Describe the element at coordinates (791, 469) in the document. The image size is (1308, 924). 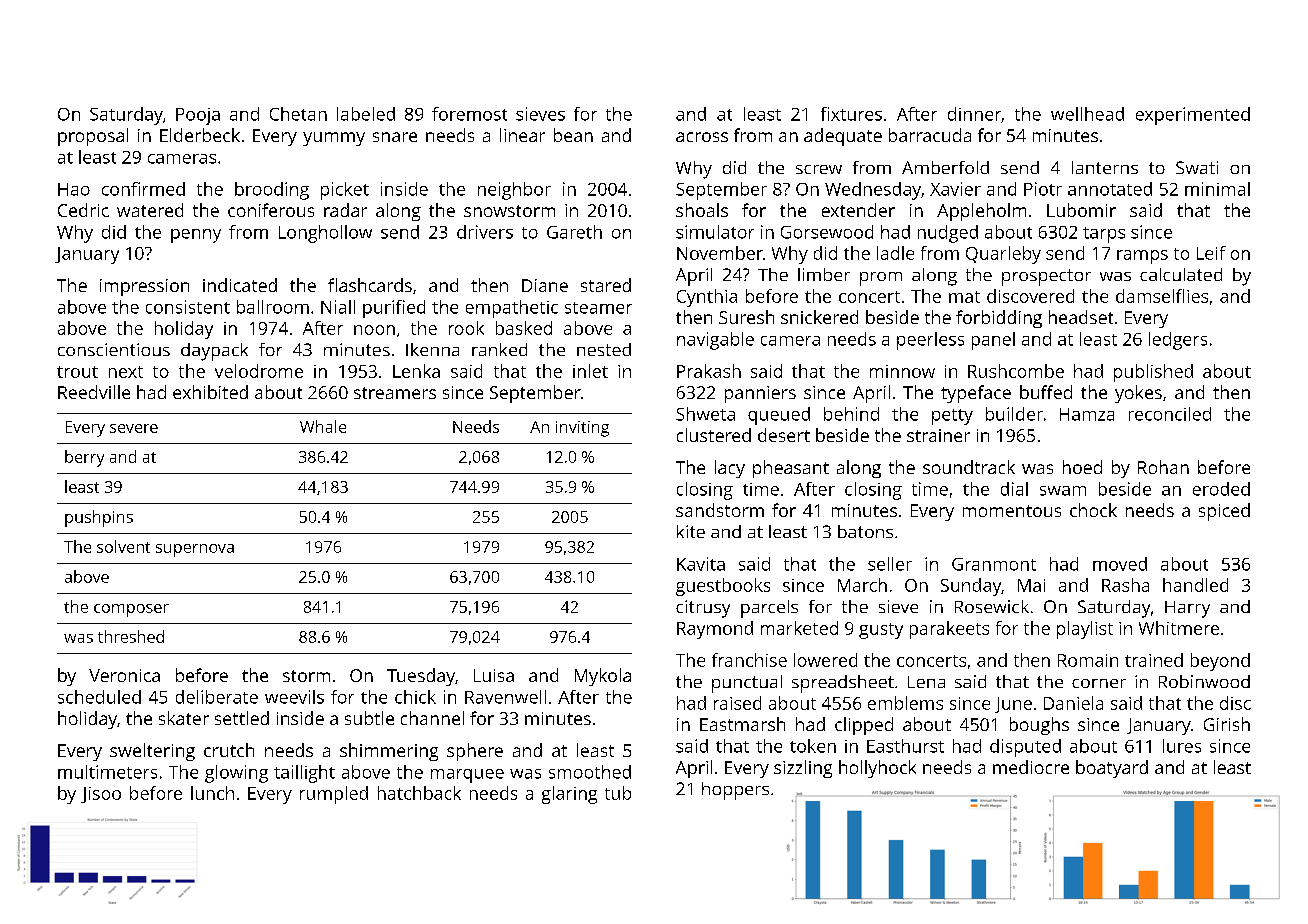
I see `pheasant` at that location.
